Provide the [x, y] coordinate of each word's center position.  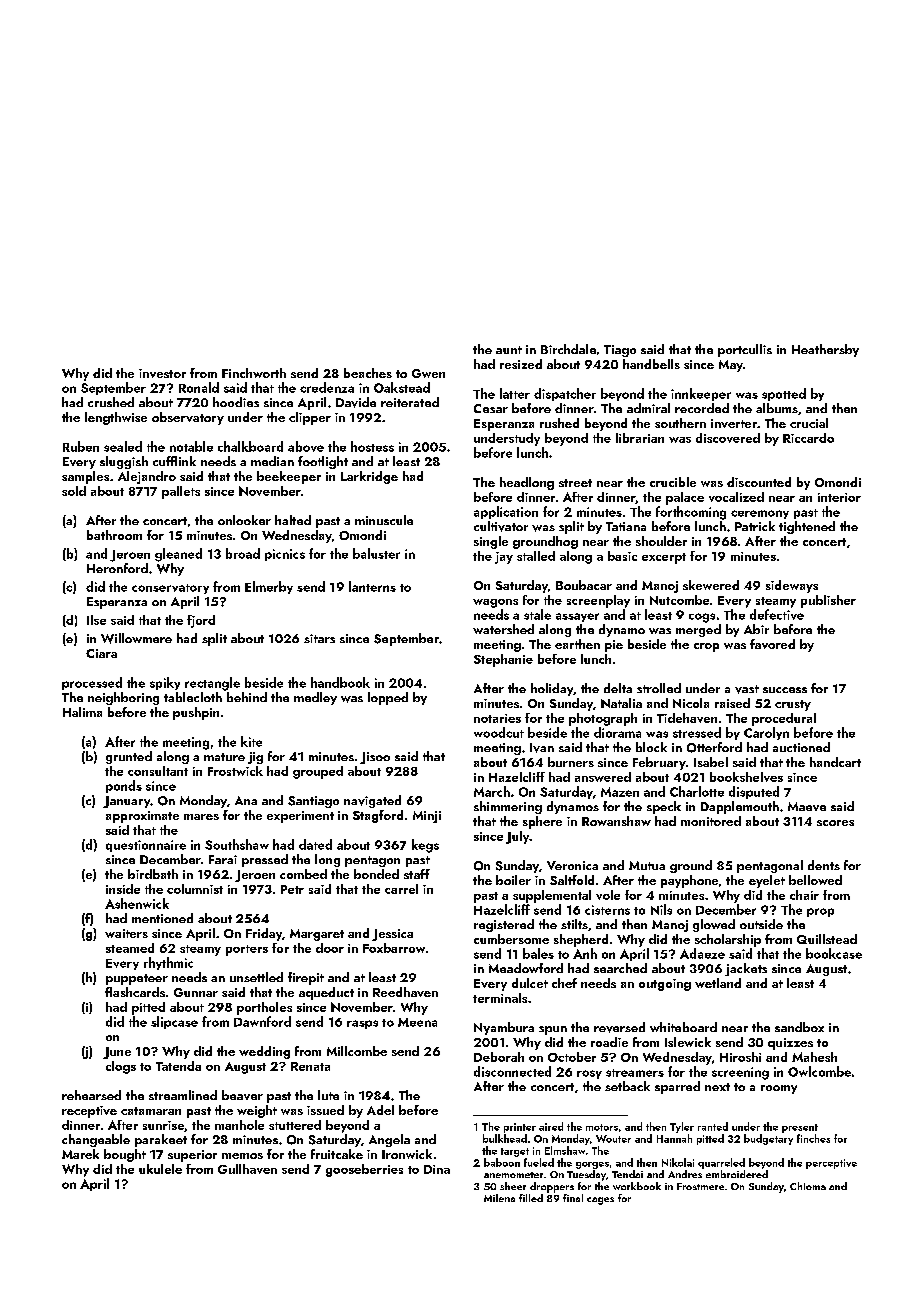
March [492, 791]
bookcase [834, 953]
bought [125, 1155]
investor [162, 373]
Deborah [499, 1057]
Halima [82, 712]
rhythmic [168, 963]
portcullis [745, 350]
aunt [509, 350]
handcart [835, 762]
